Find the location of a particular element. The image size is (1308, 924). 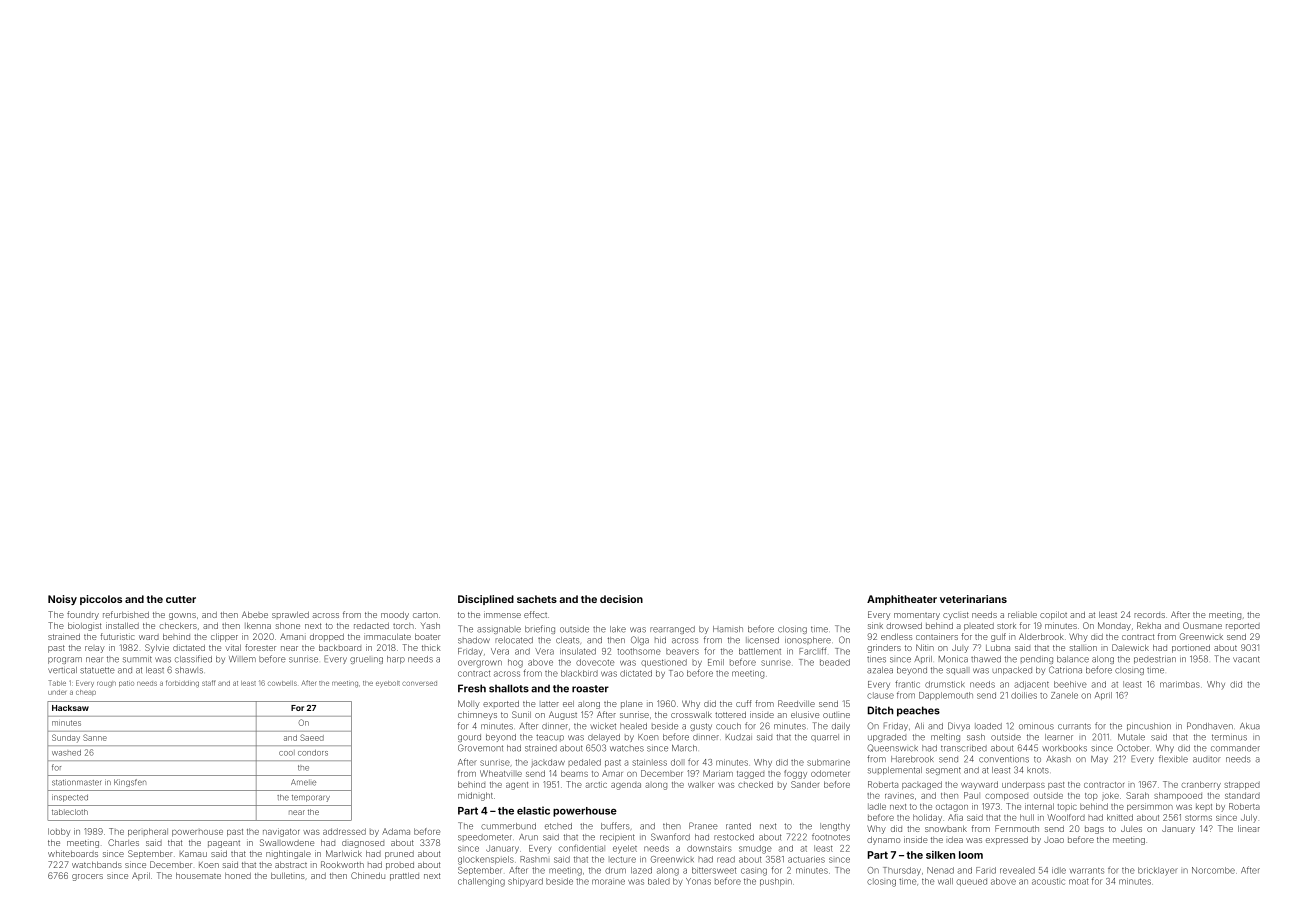

decision is located at coordinates (621, 599).
